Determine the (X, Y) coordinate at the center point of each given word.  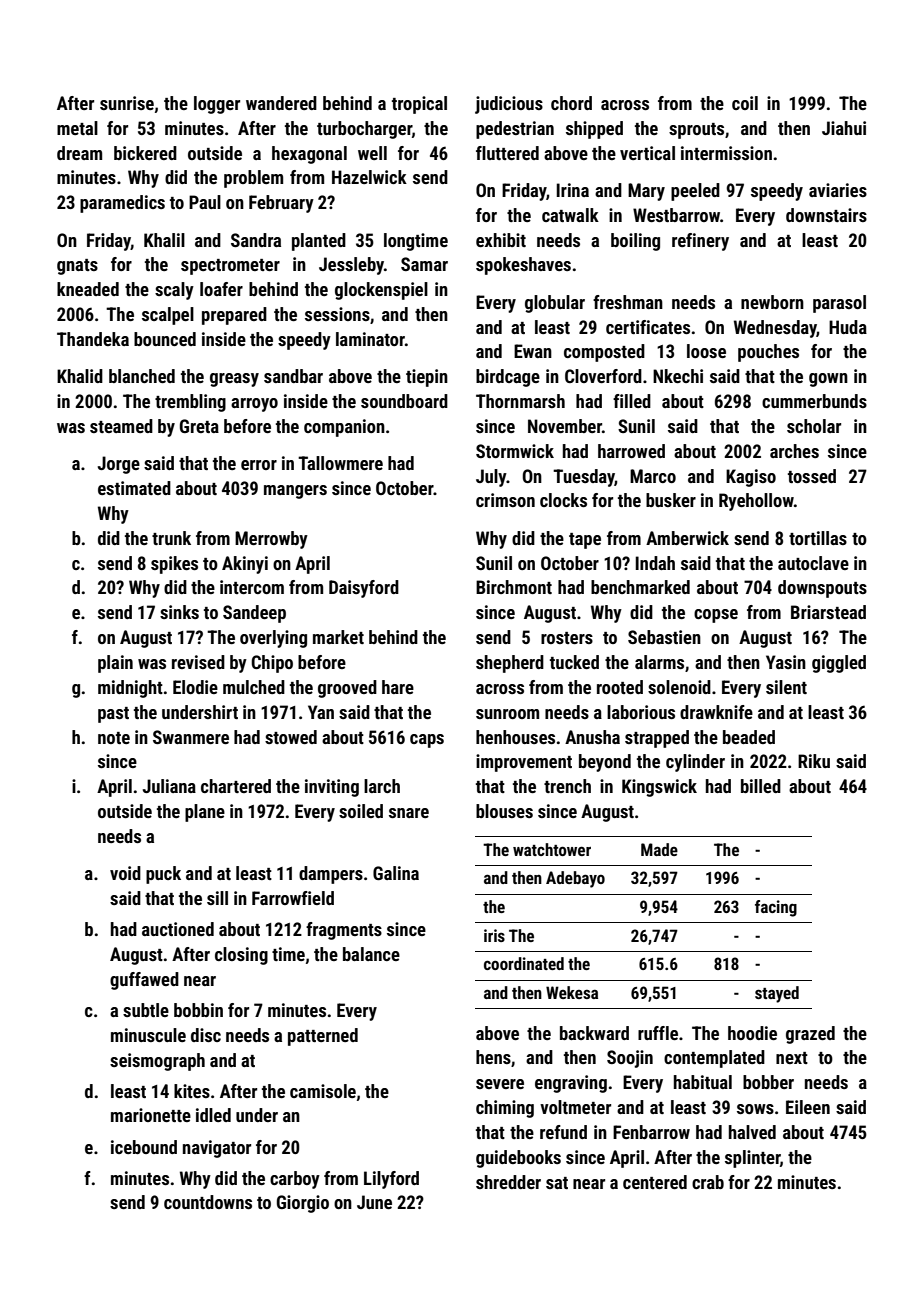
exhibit (501, 240)
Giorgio (303, 1204)
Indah (655, 563)
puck (163, 875)
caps (427, 741)
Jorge (119, 465)
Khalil (164, 240)
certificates (648, 327)
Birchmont (514, 587)
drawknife (716, 712)
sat (557, 1183)
